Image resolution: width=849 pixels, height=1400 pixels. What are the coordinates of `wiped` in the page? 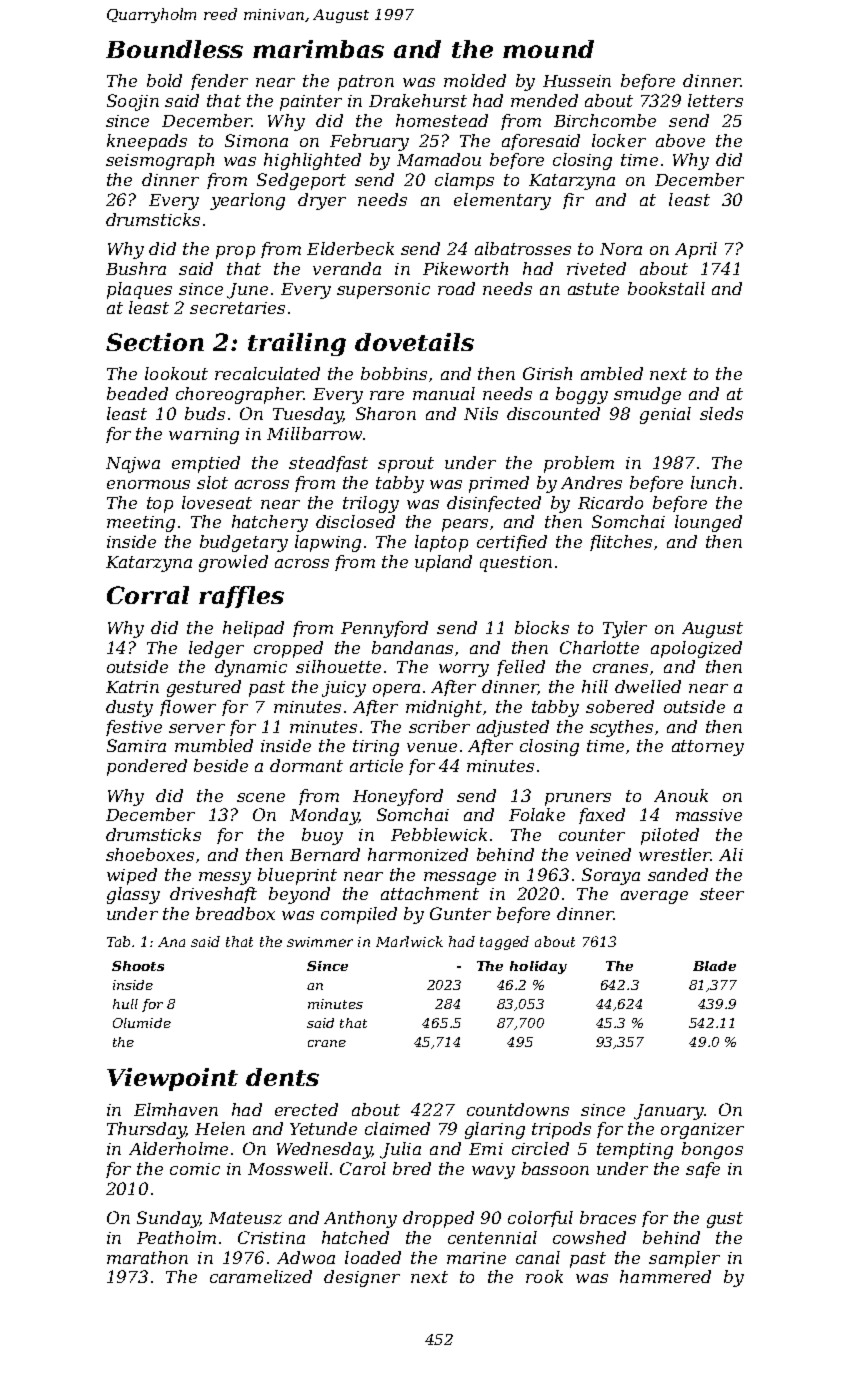 It's located at (132, 876).
